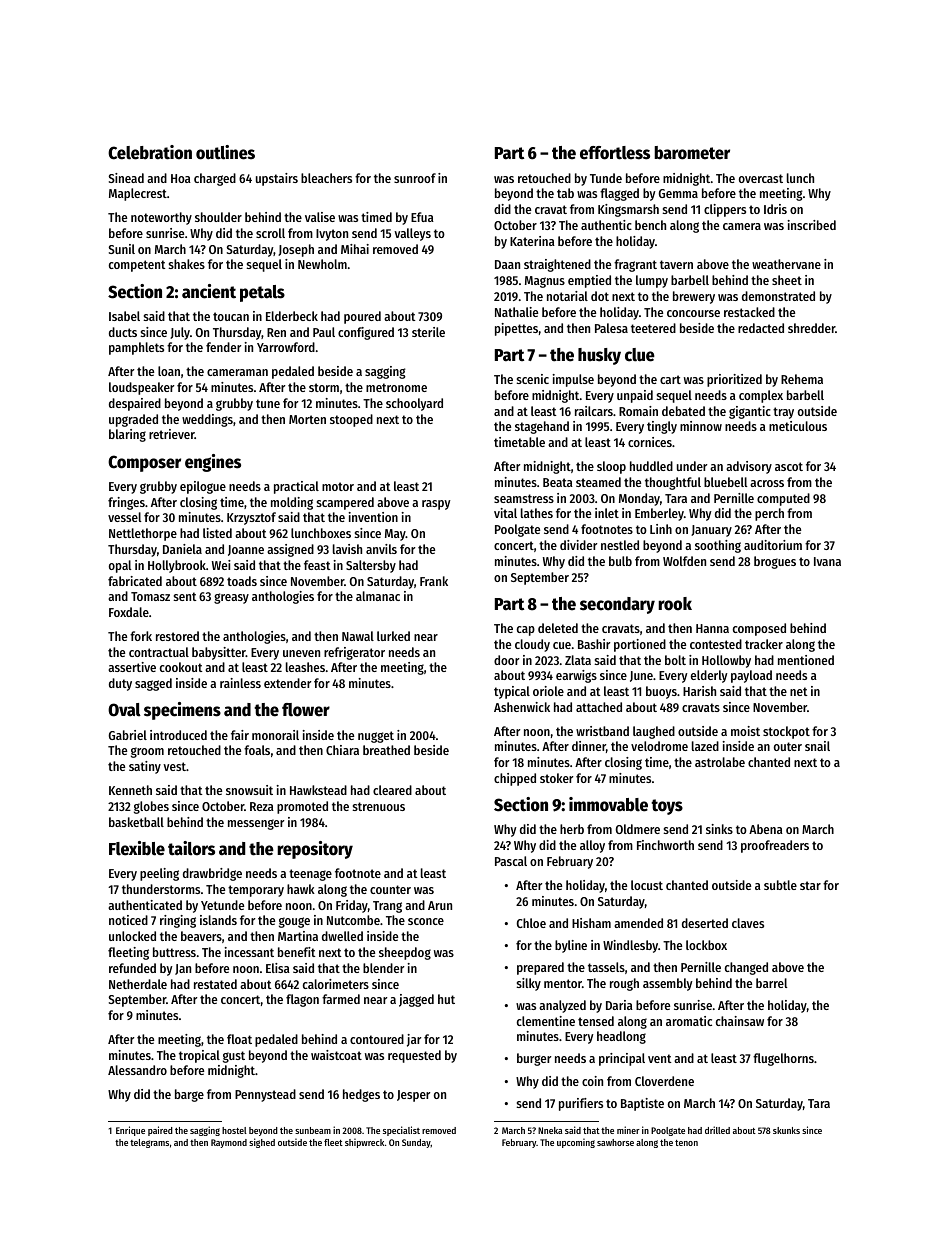  I want to click on barometer, so click(692, 153).
